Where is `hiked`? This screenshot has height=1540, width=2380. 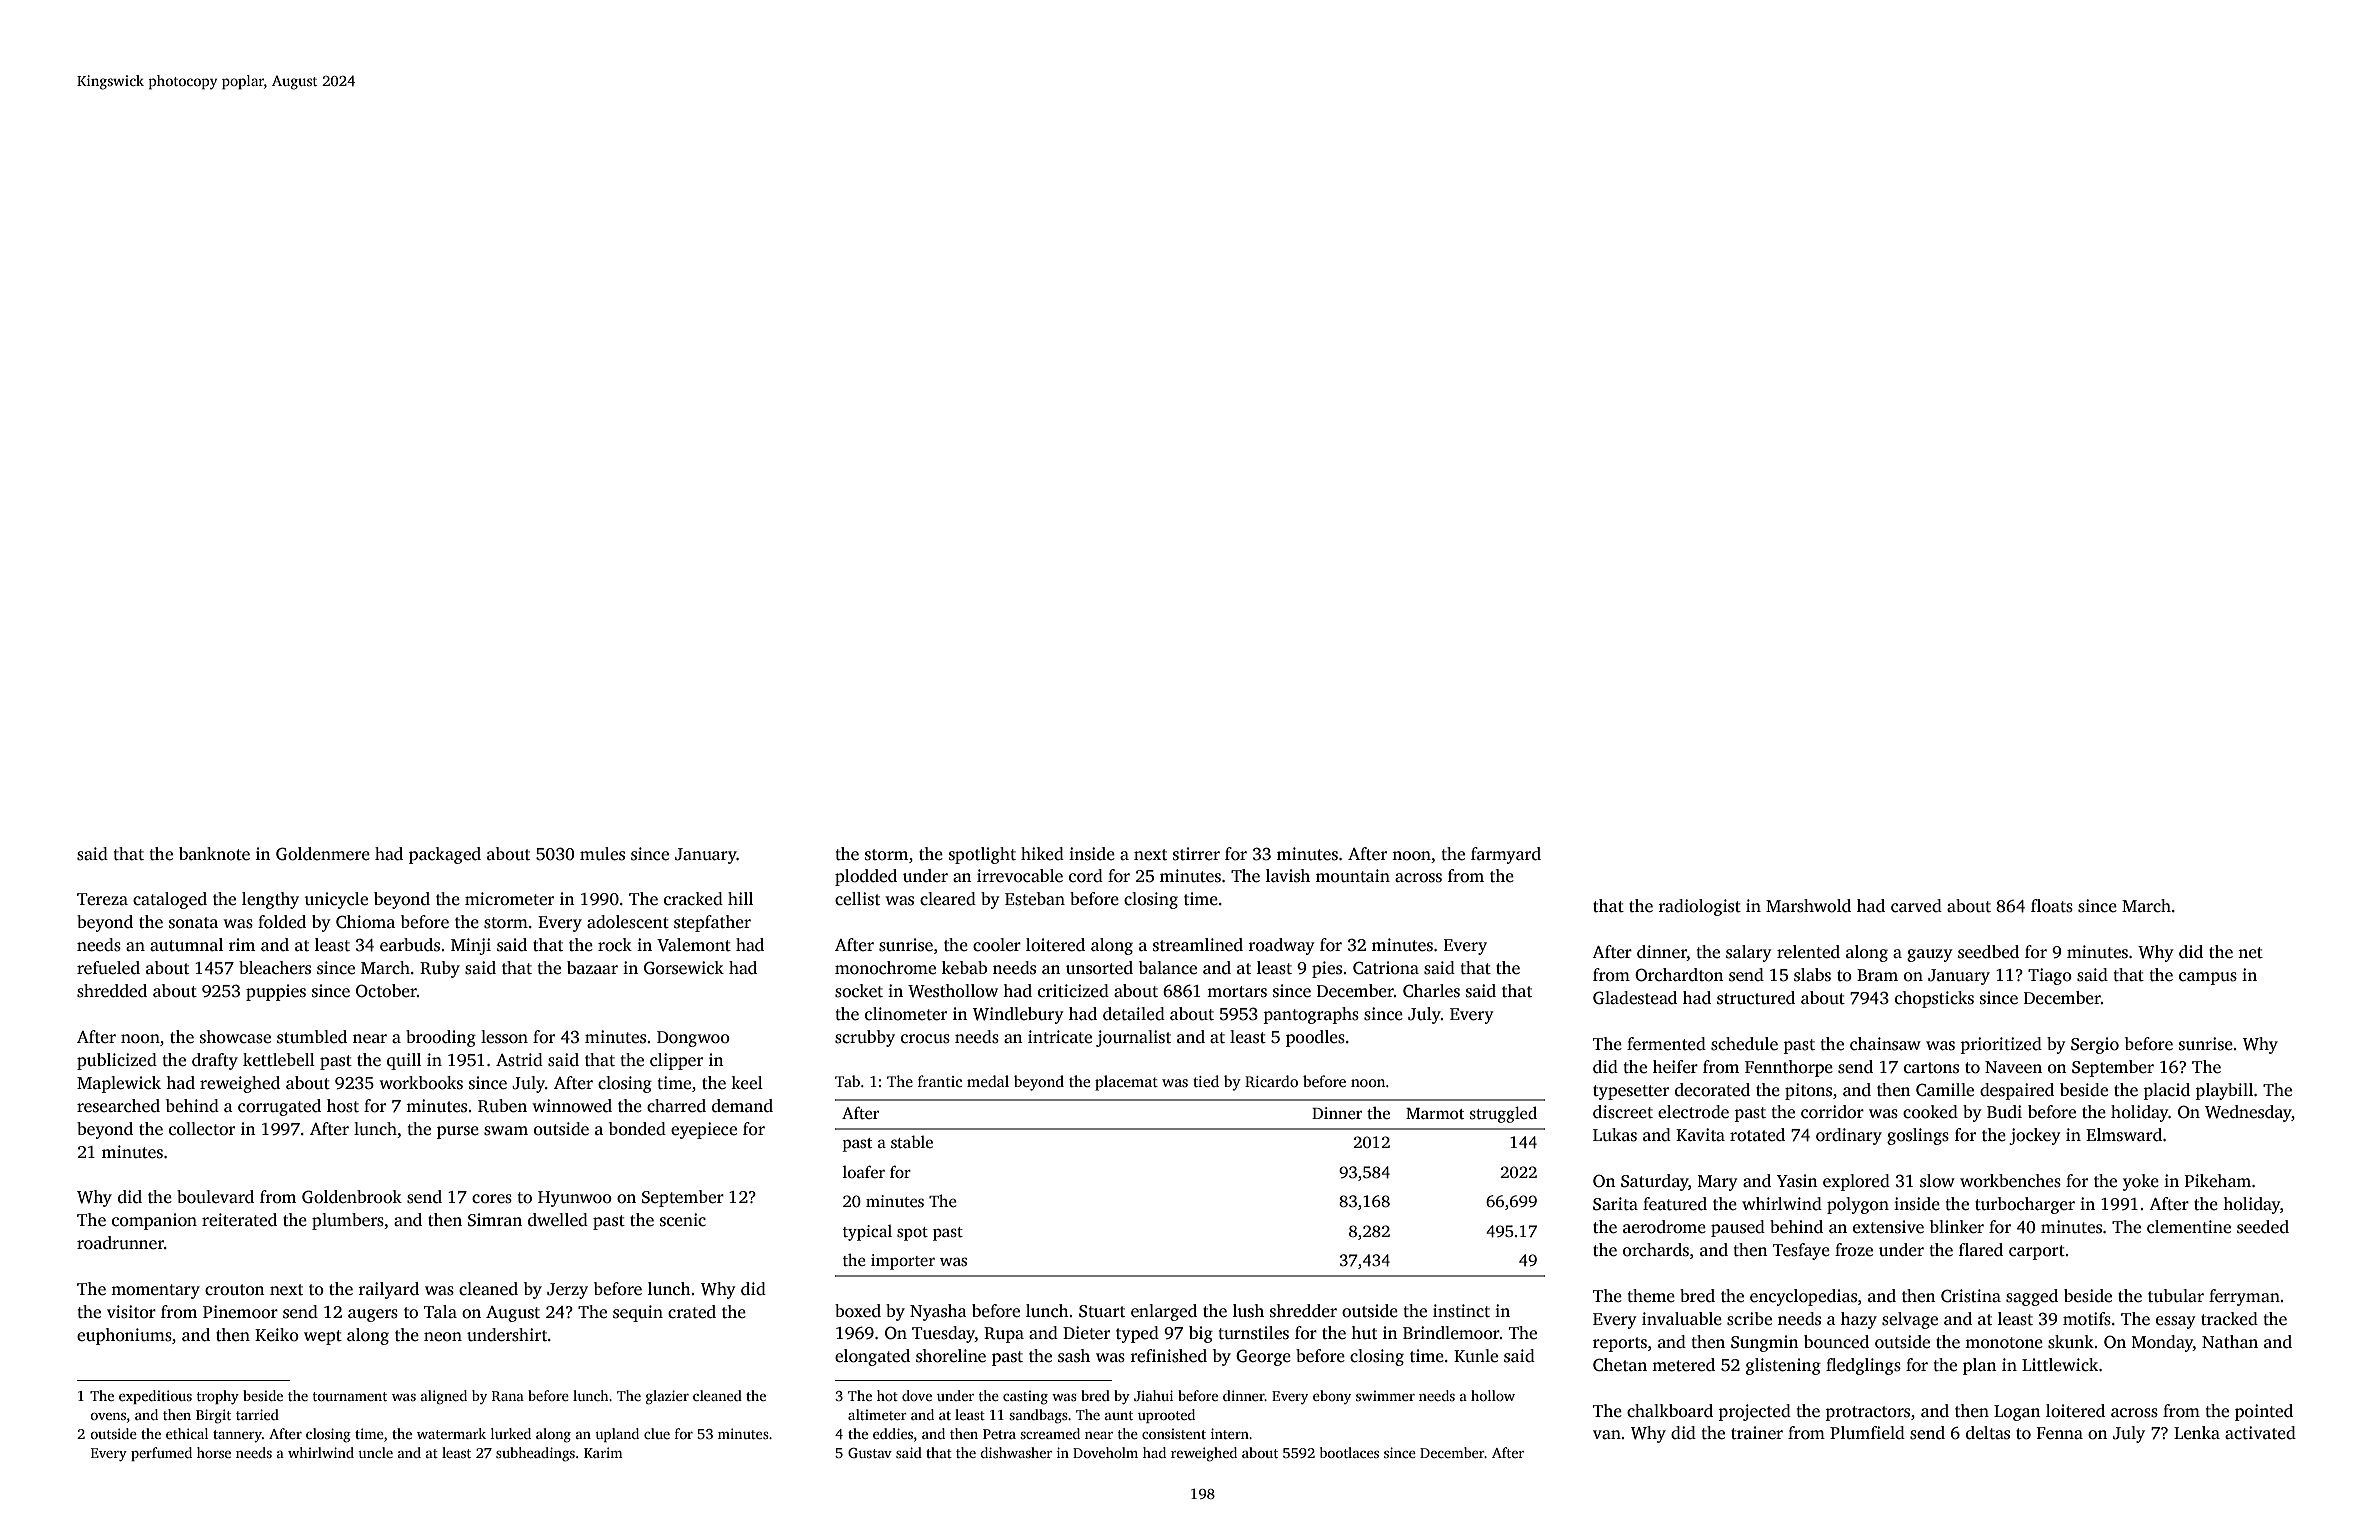 hiked is located at coordinates (1042, 854).
